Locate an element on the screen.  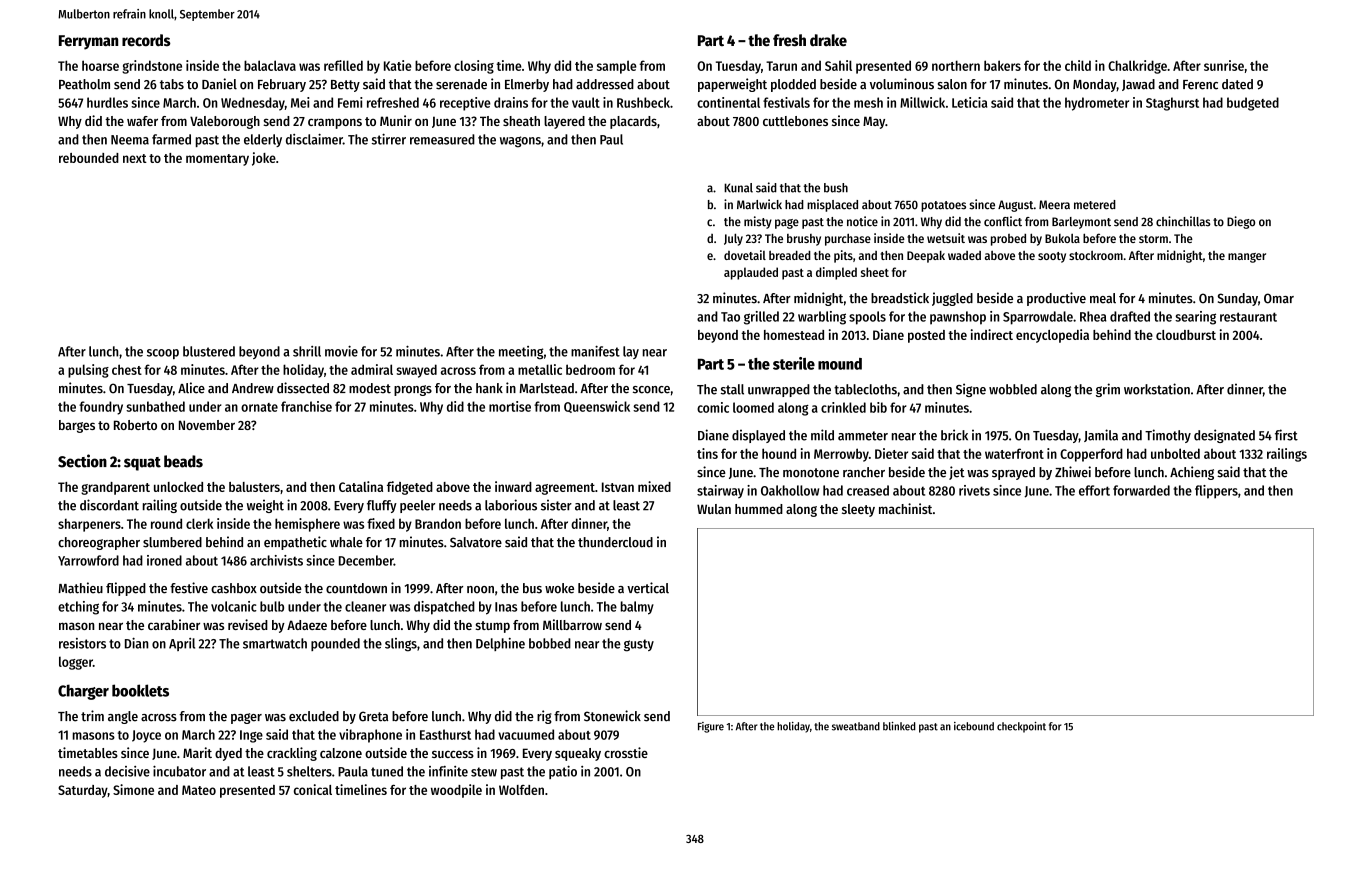
budgeted is located at coordinates (1253, 104).
